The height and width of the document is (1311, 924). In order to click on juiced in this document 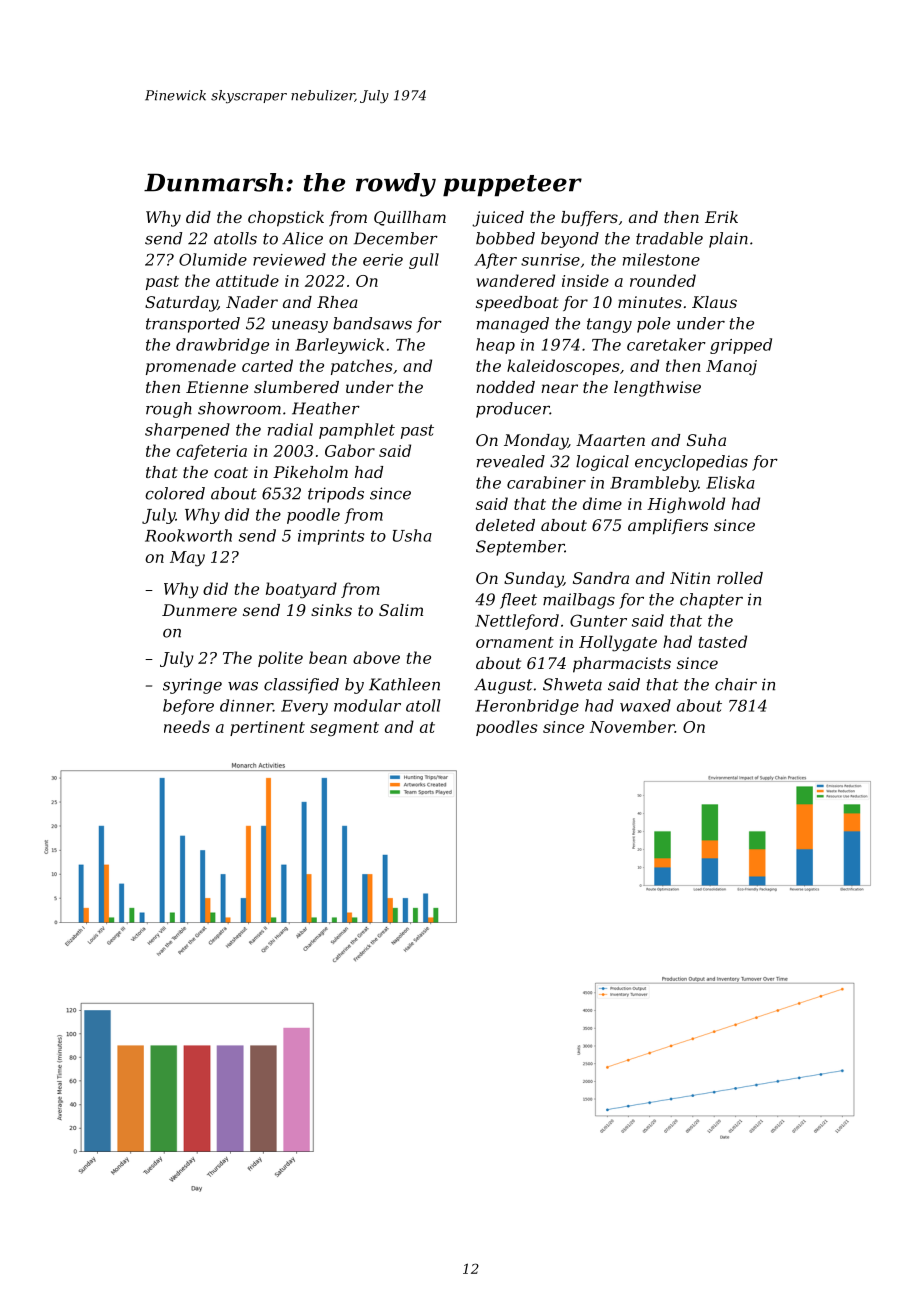, I will do `click(498, 219)`.
